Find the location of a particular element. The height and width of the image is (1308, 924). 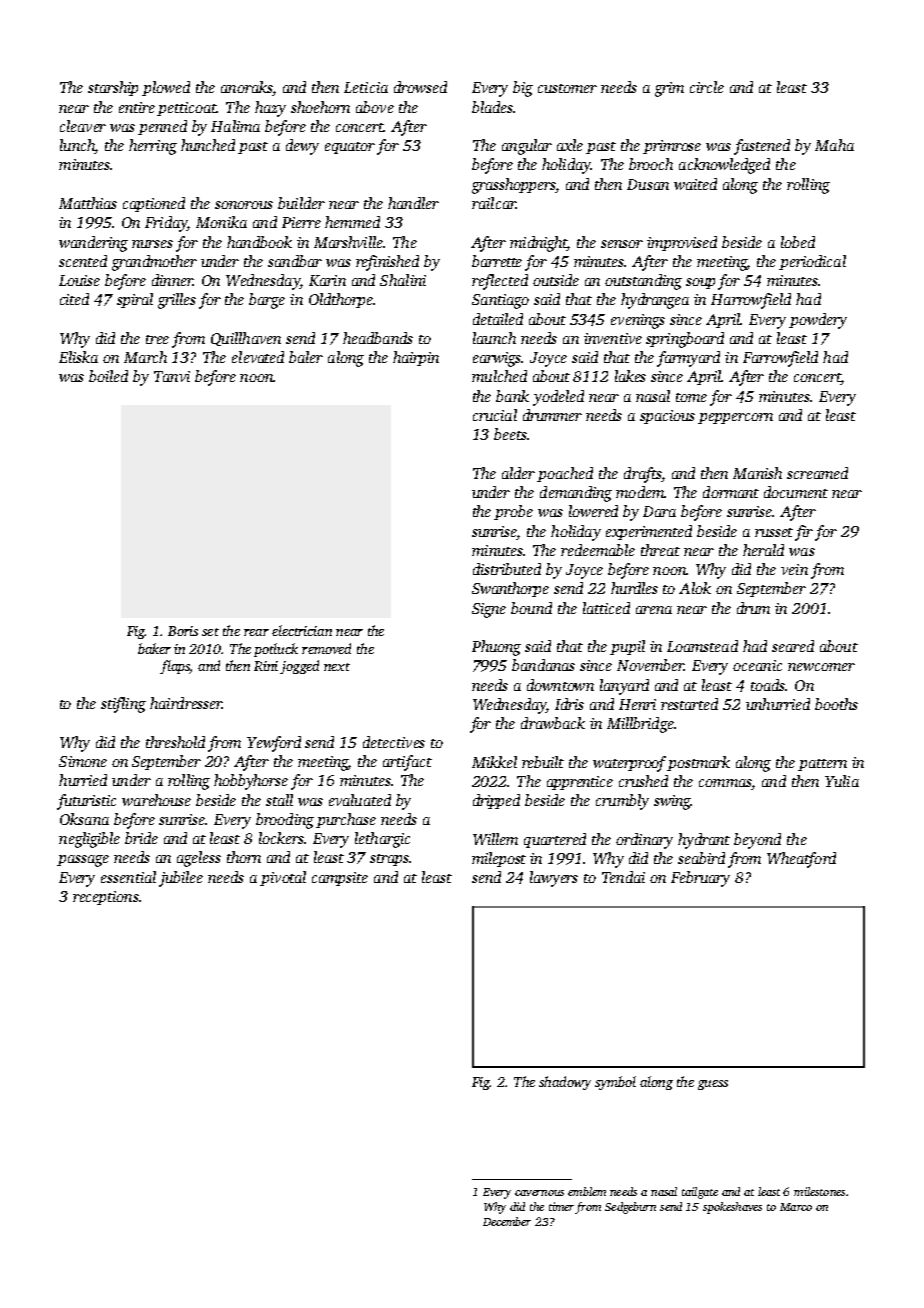

shoehorn is located at coordinates (320, 107).
